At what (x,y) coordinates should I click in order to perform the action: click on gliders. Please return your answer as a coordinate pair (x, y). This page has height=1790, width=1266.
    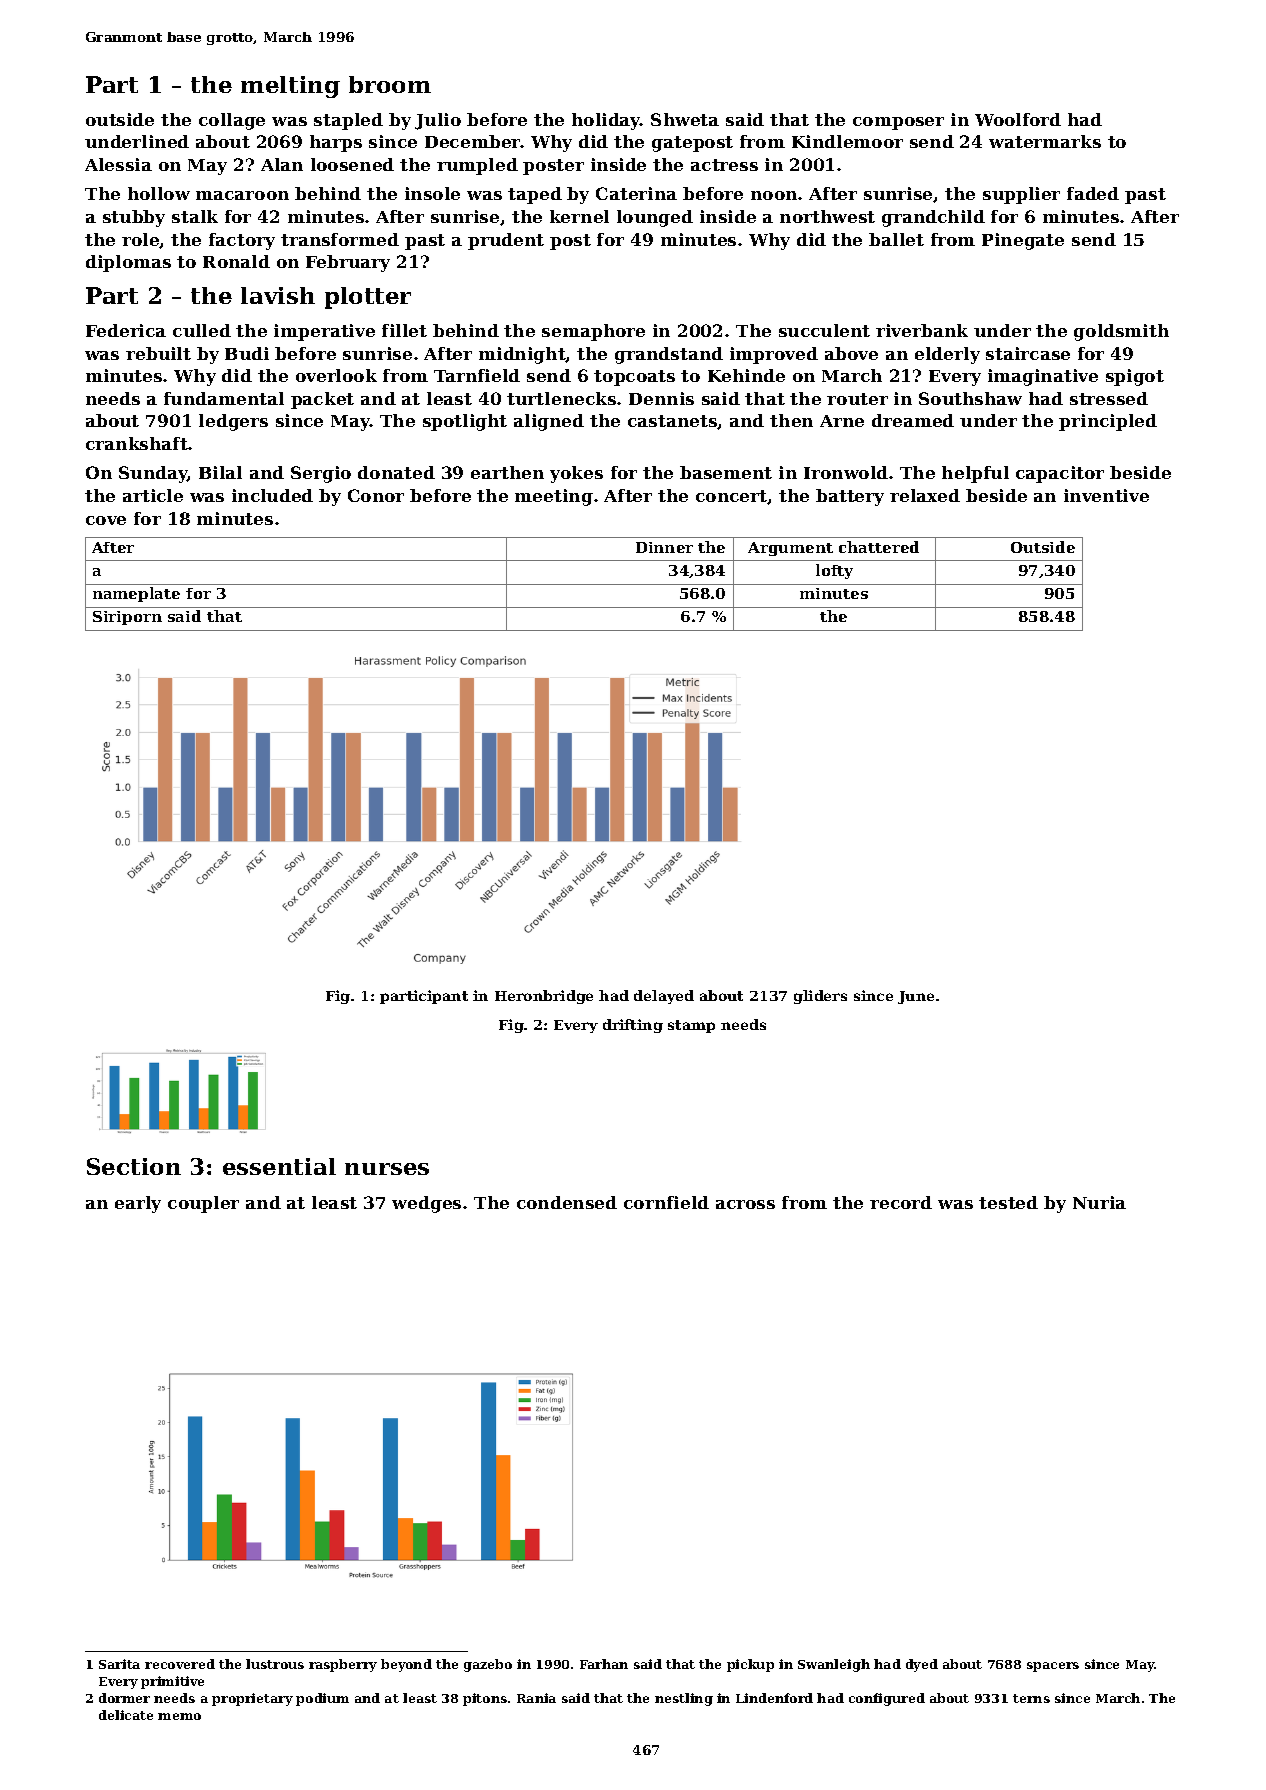
    Looking at the image, I should click on (820, 997).
